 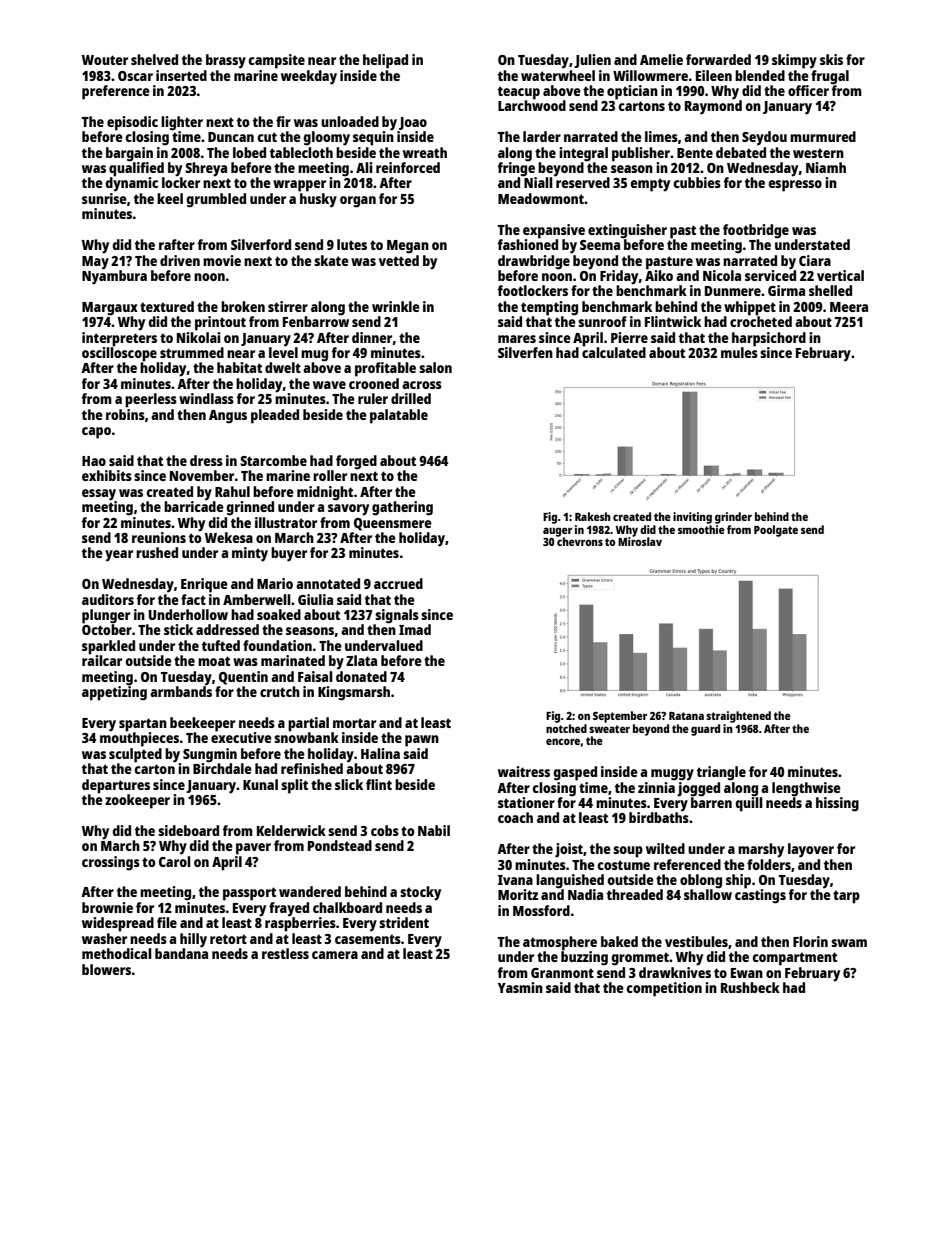 What do you see at coordinates (580, 541) in the page?
I see `chevrons` at bounding box center [580, 541].
